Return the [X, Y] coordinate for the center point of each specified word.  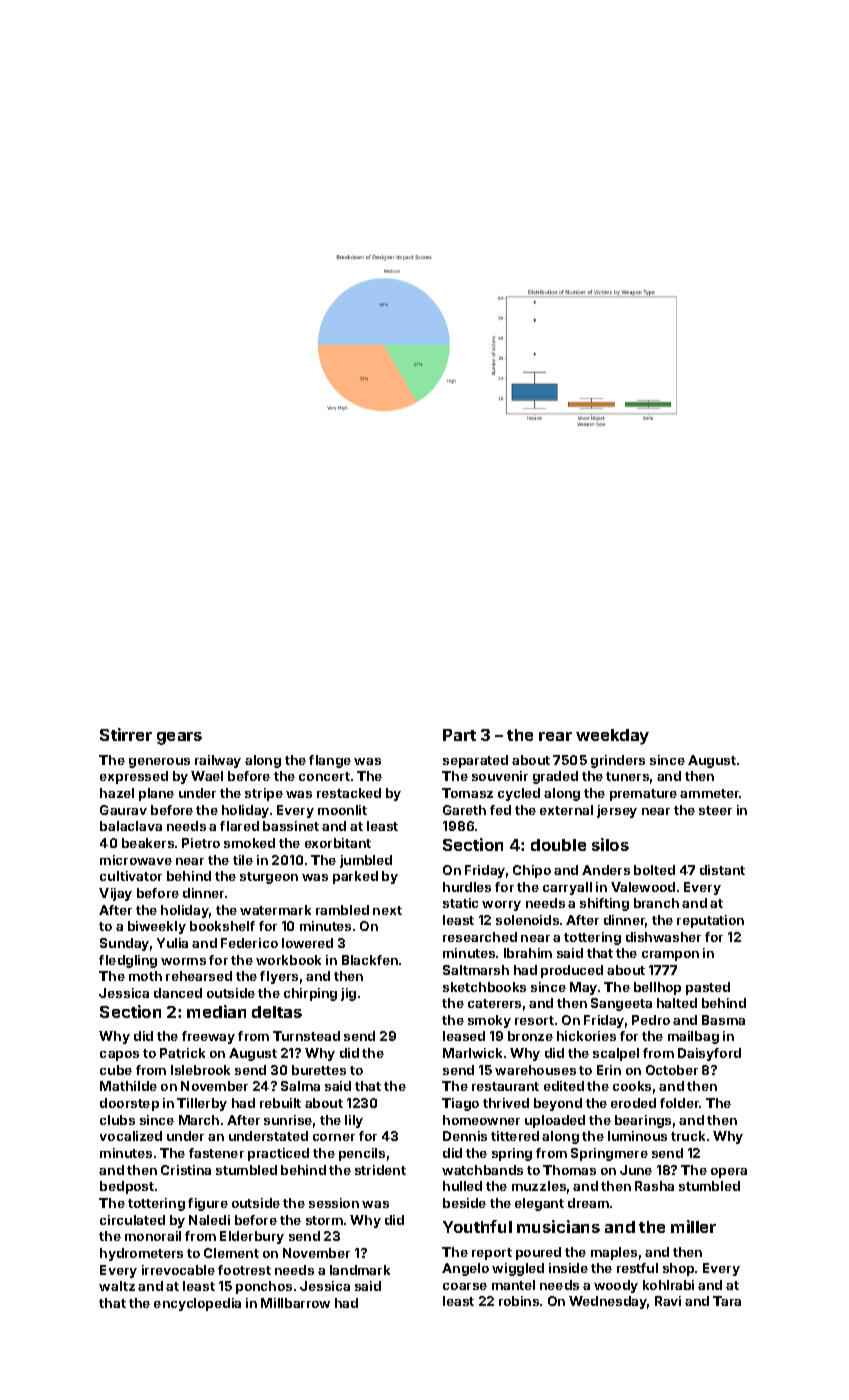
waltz [117, 1286]
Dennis [465, 1136]
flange [330, 761]
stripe [264, 794]
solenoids [527, 920]
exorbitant [338, 843]
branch [656, 903]
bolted [654, 870]
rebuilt [280, 1103]
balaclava [131, 826]
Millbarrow [295, 1303]
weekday [612, 737]
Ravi [668, 1301]
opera [729, 1173]
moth [145, 976]
